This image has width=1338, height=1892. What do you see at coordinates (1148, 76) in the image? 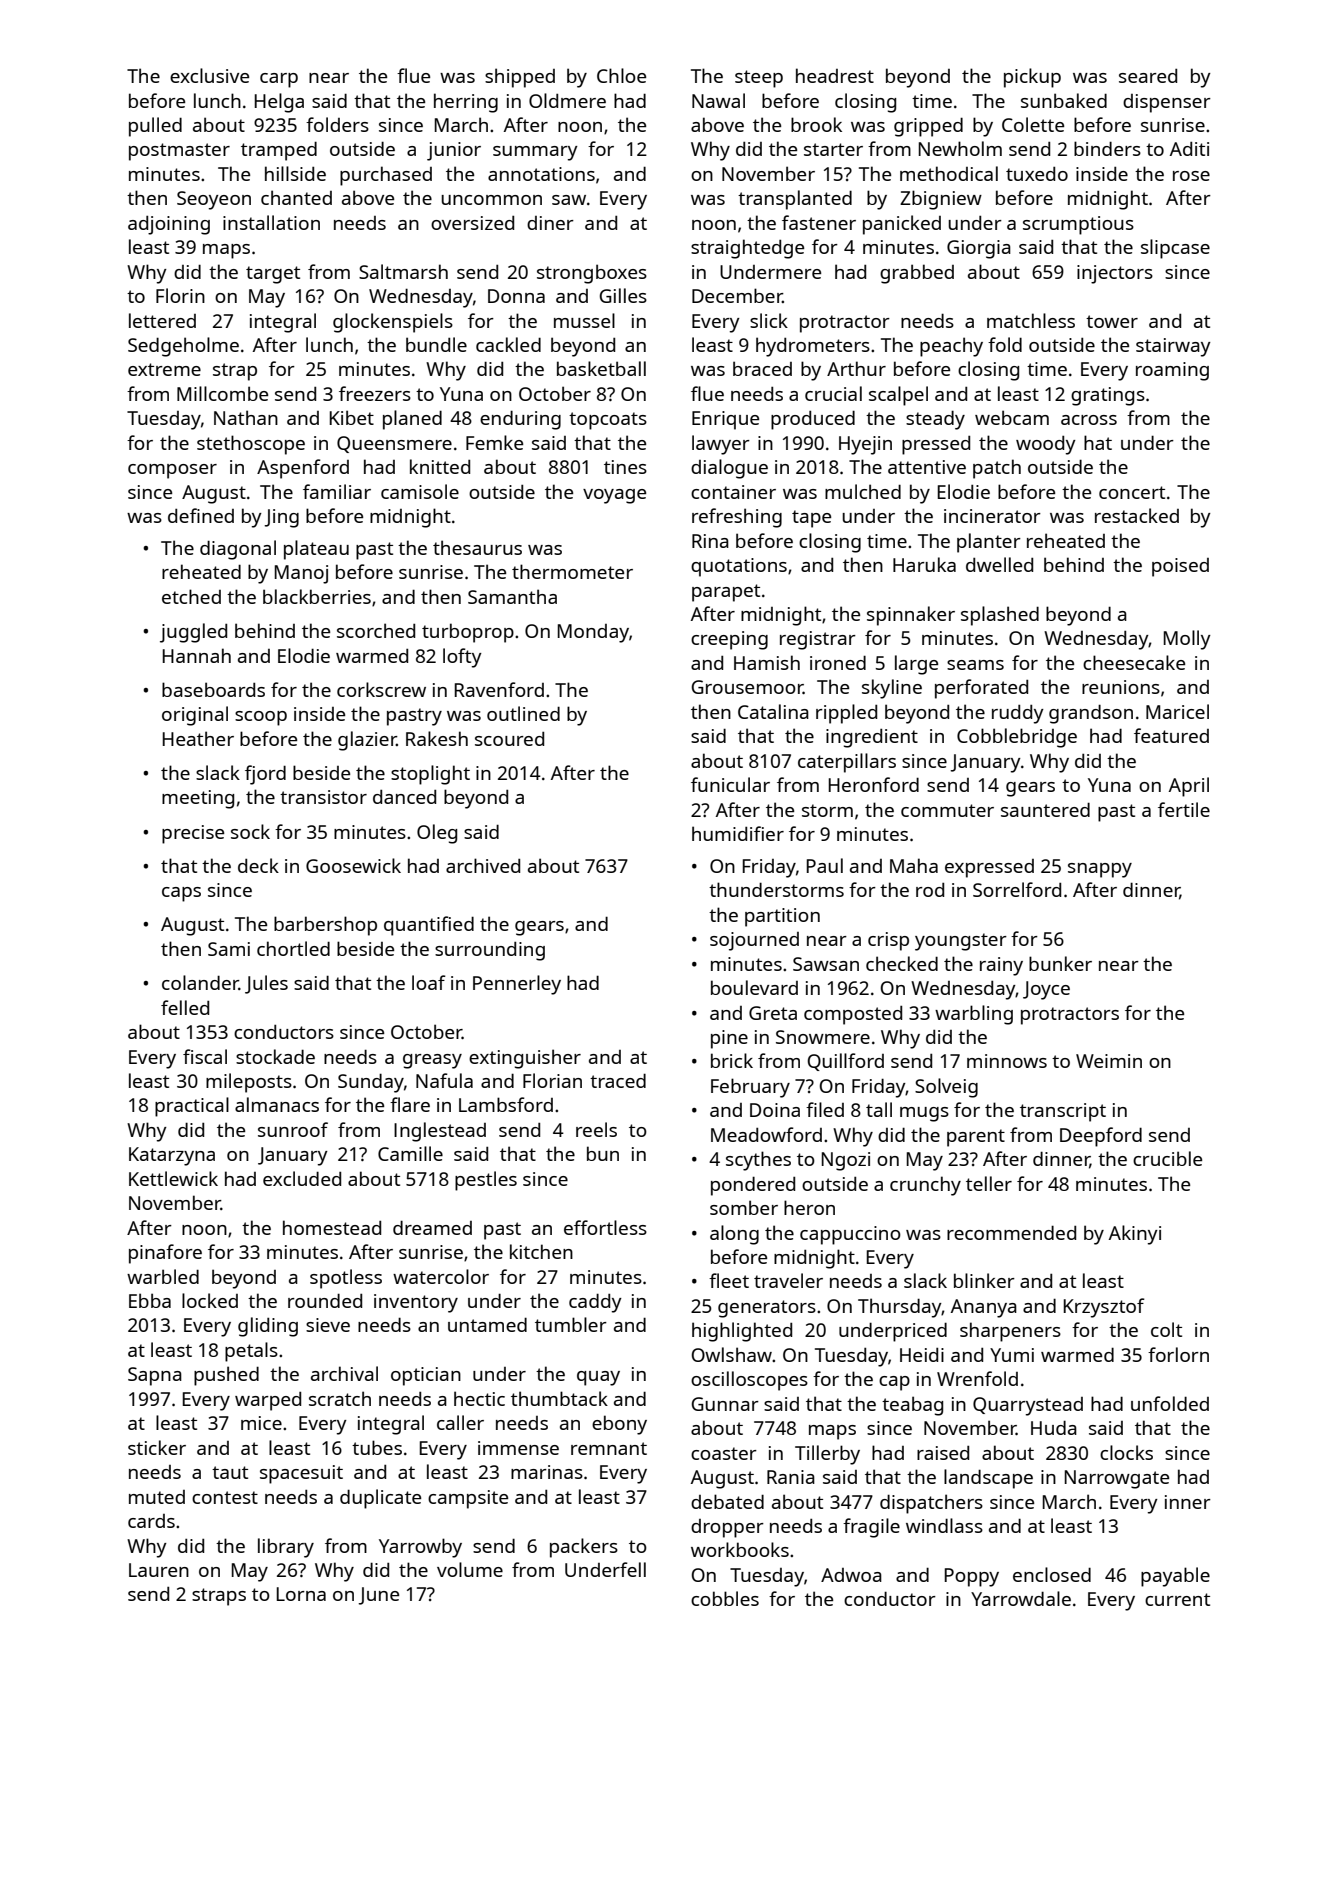
I see `seared` at bounding box center [1148, 76].
